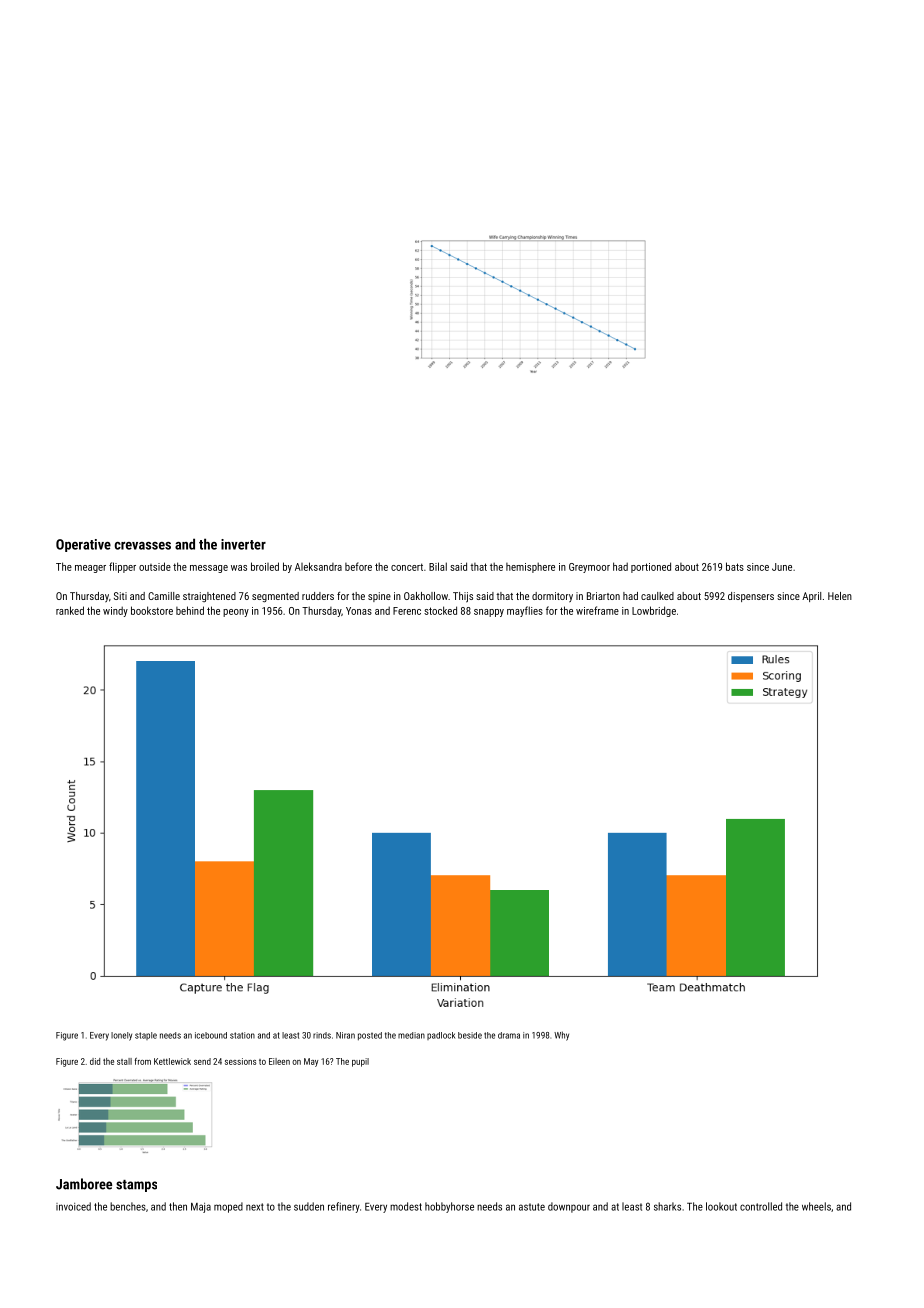  What do you see at coordinates (489, 613) in the page?
I see `snappy` at bounding box center [489, 613].
